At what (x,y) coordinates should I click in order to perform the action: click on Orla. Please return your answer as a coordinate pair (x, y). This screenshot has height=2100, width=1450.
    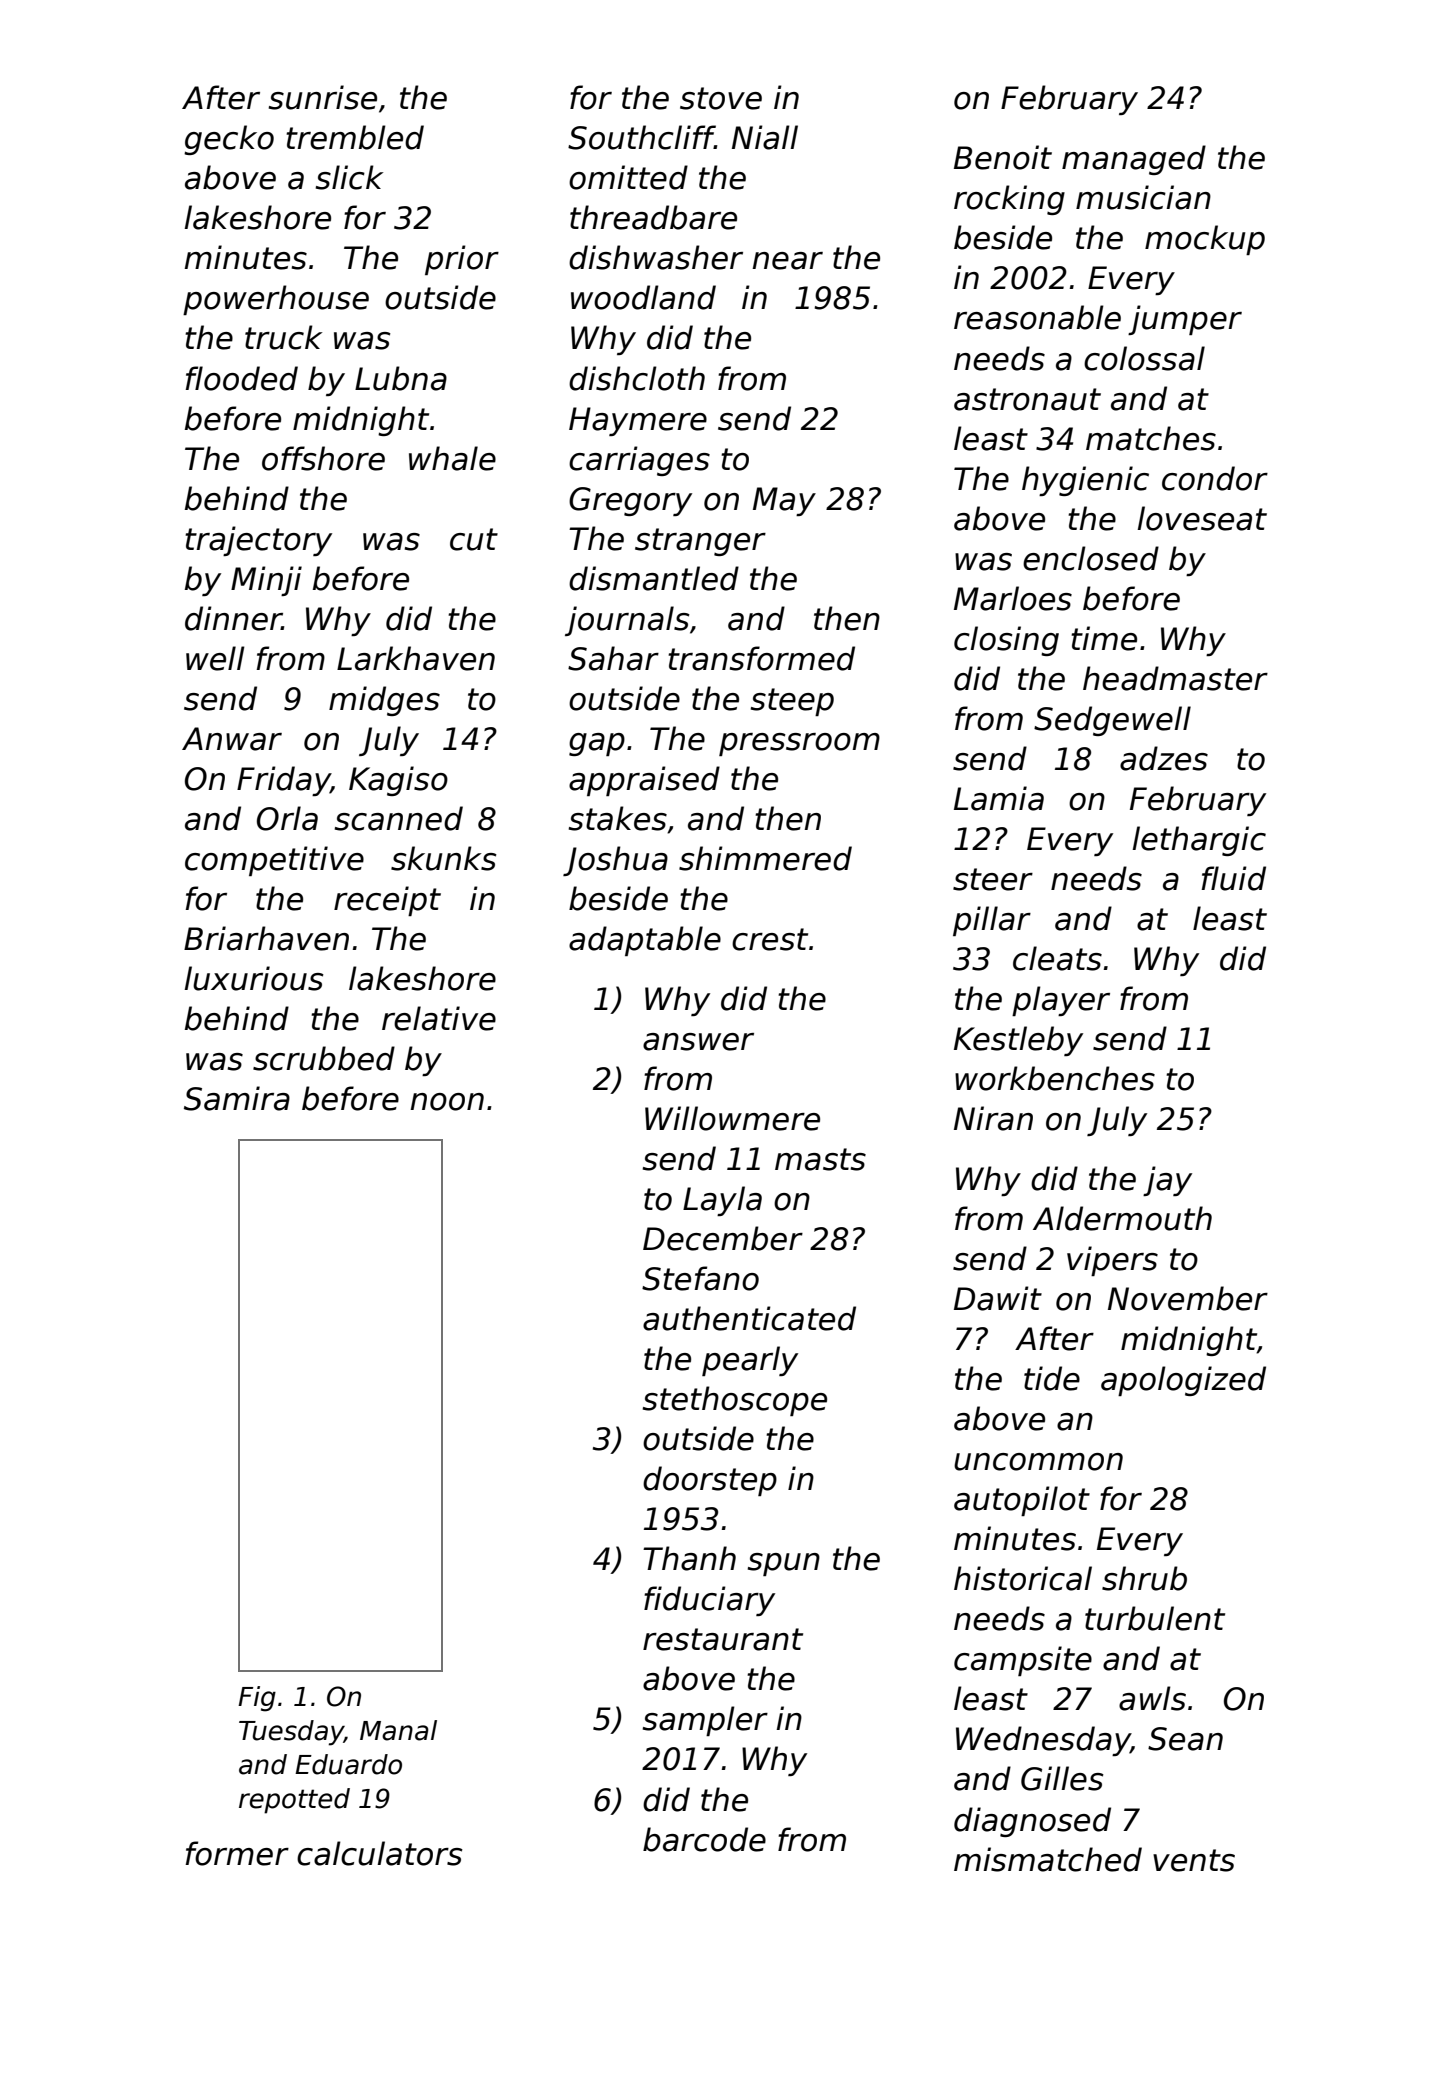
    Looking at the image, I should click on (287, 818).
